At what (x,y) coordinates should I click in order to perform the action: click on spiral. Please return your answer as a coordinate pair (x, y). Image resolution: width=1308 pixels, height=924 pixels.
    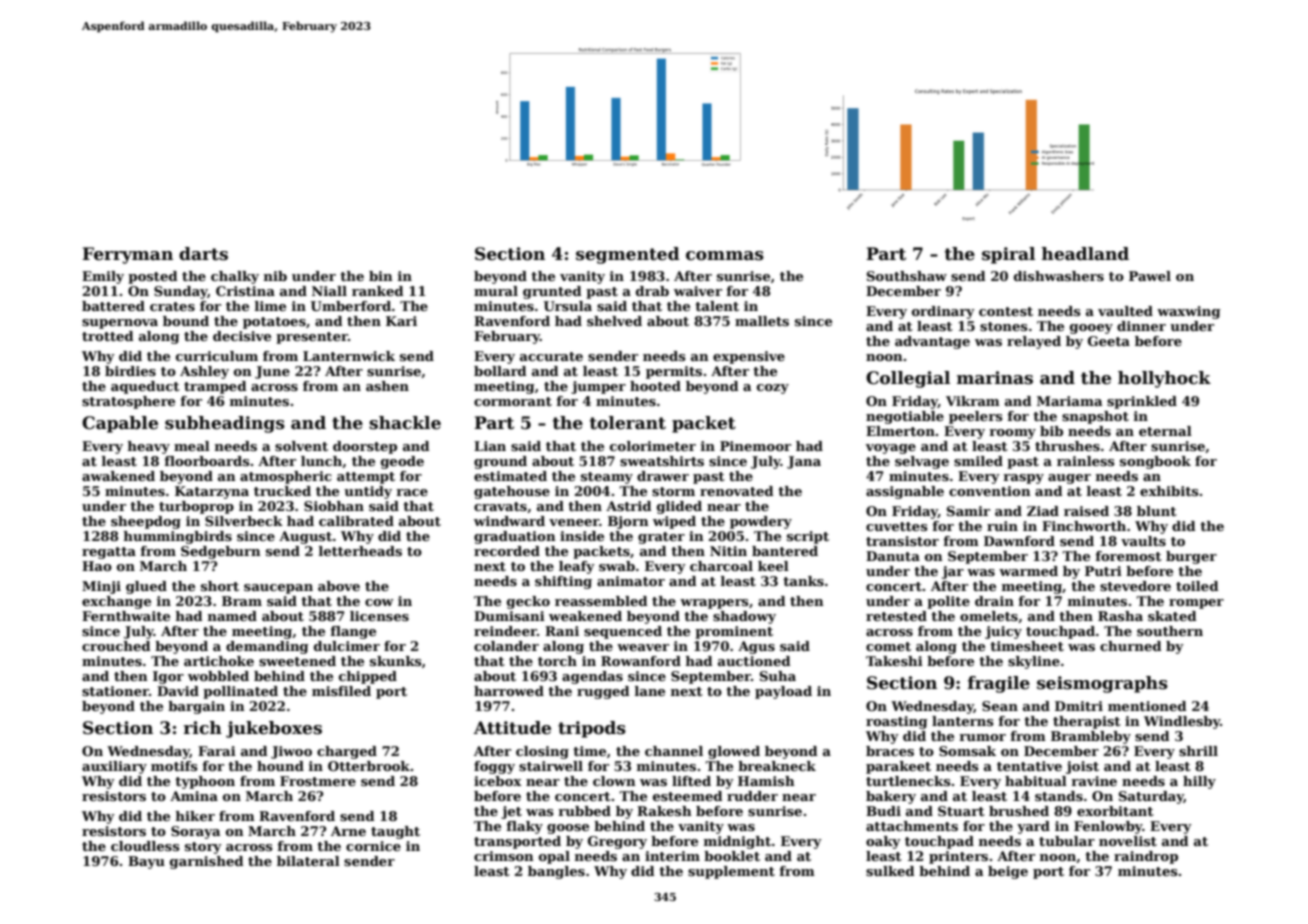
    Looking at the image, I should click on (1008, 255).
